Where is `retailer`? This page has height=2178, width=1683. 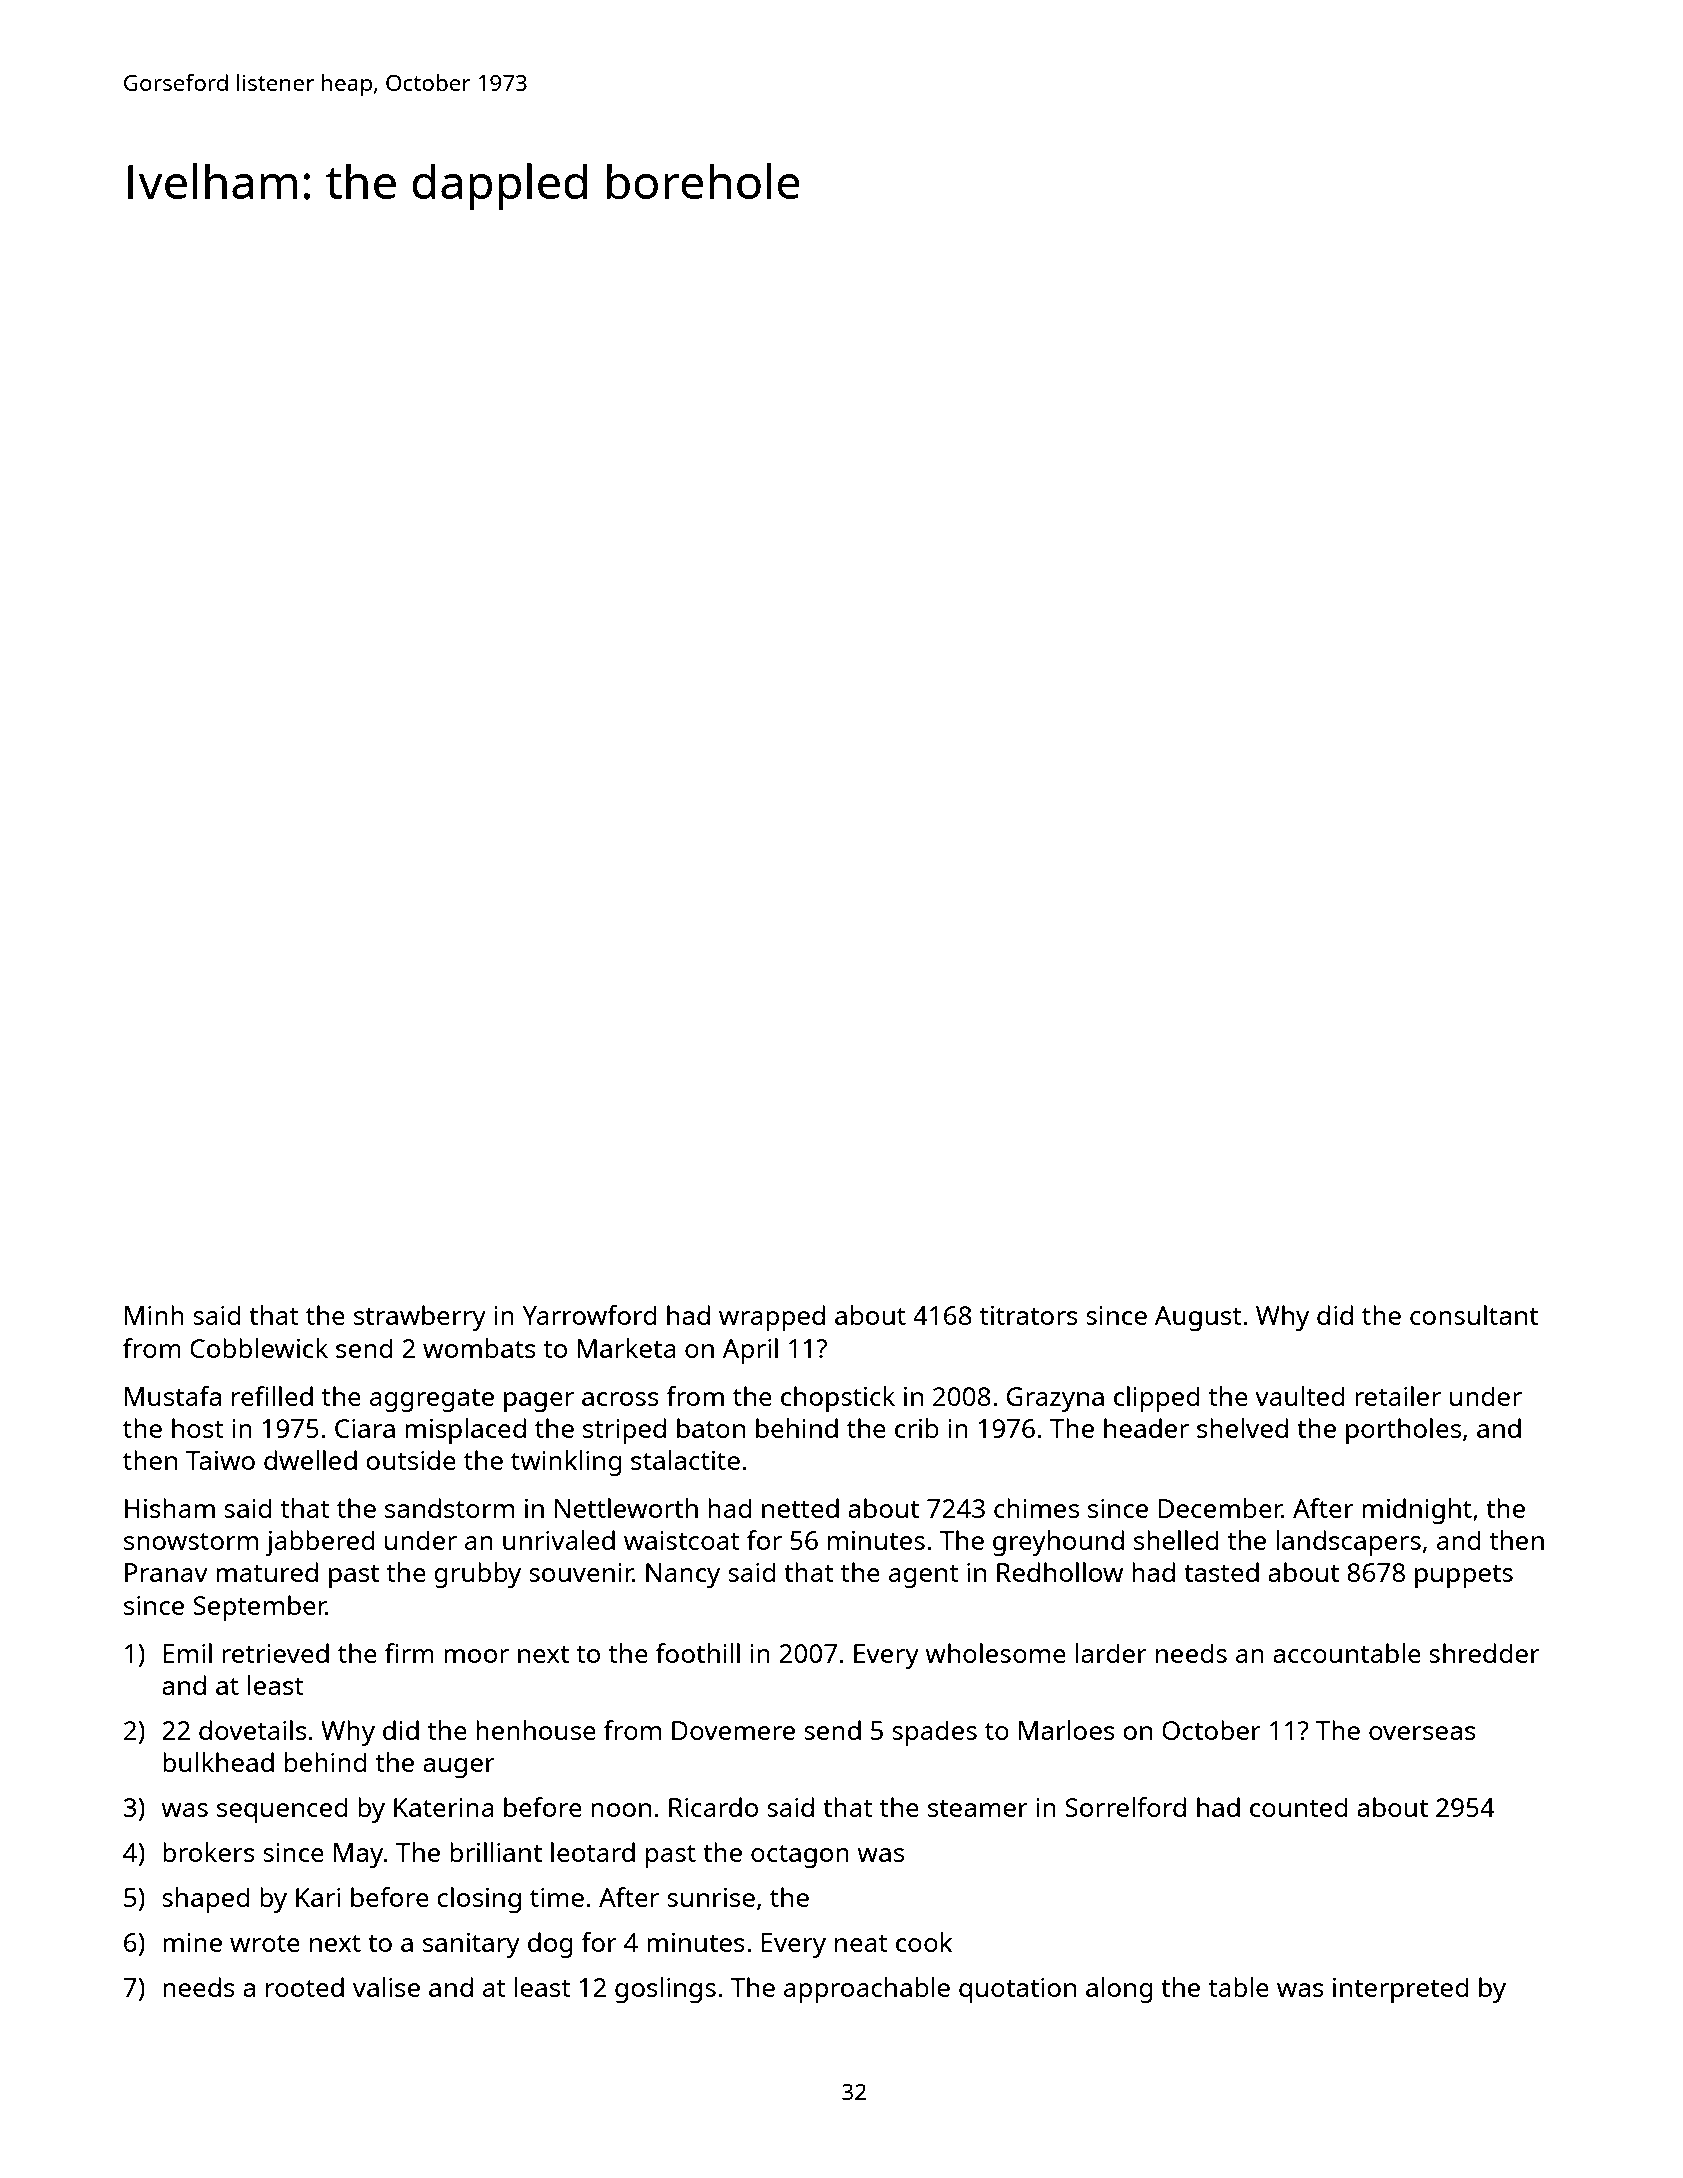
retailer is located at coordinates (1398, 1396).
